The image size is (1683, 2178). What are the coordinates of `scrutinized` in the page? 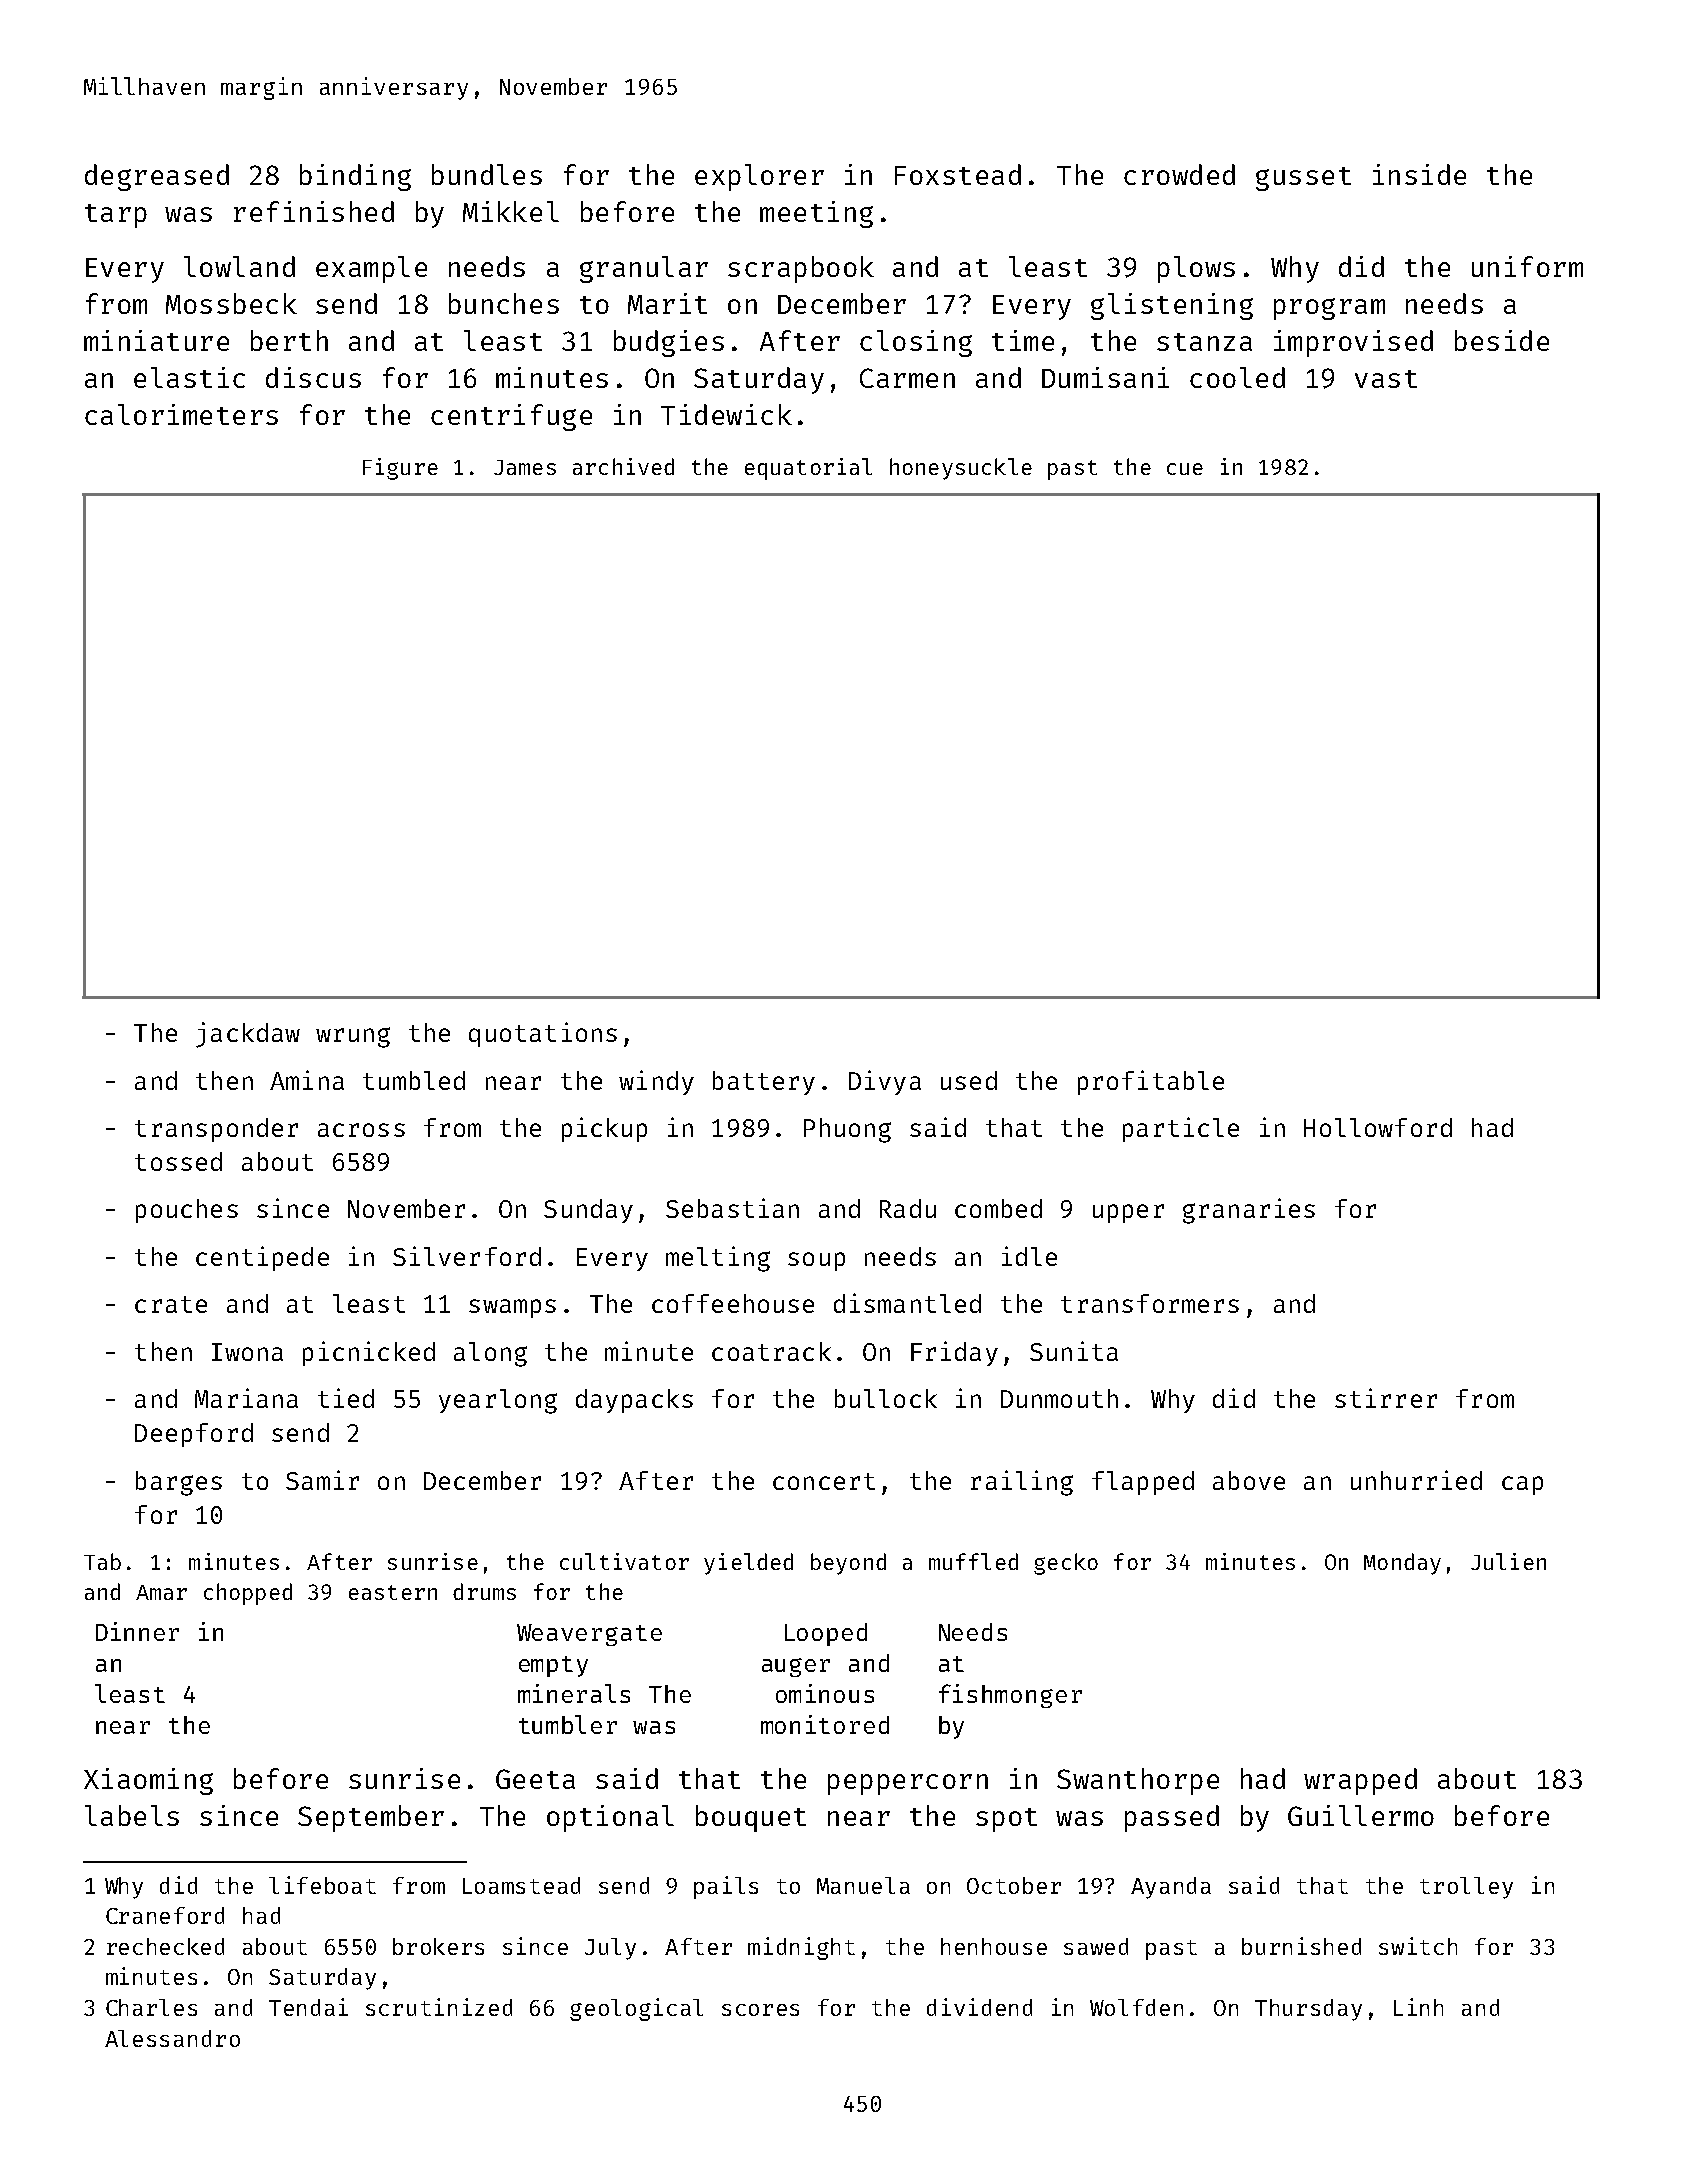 It's located at (439, 2007).
